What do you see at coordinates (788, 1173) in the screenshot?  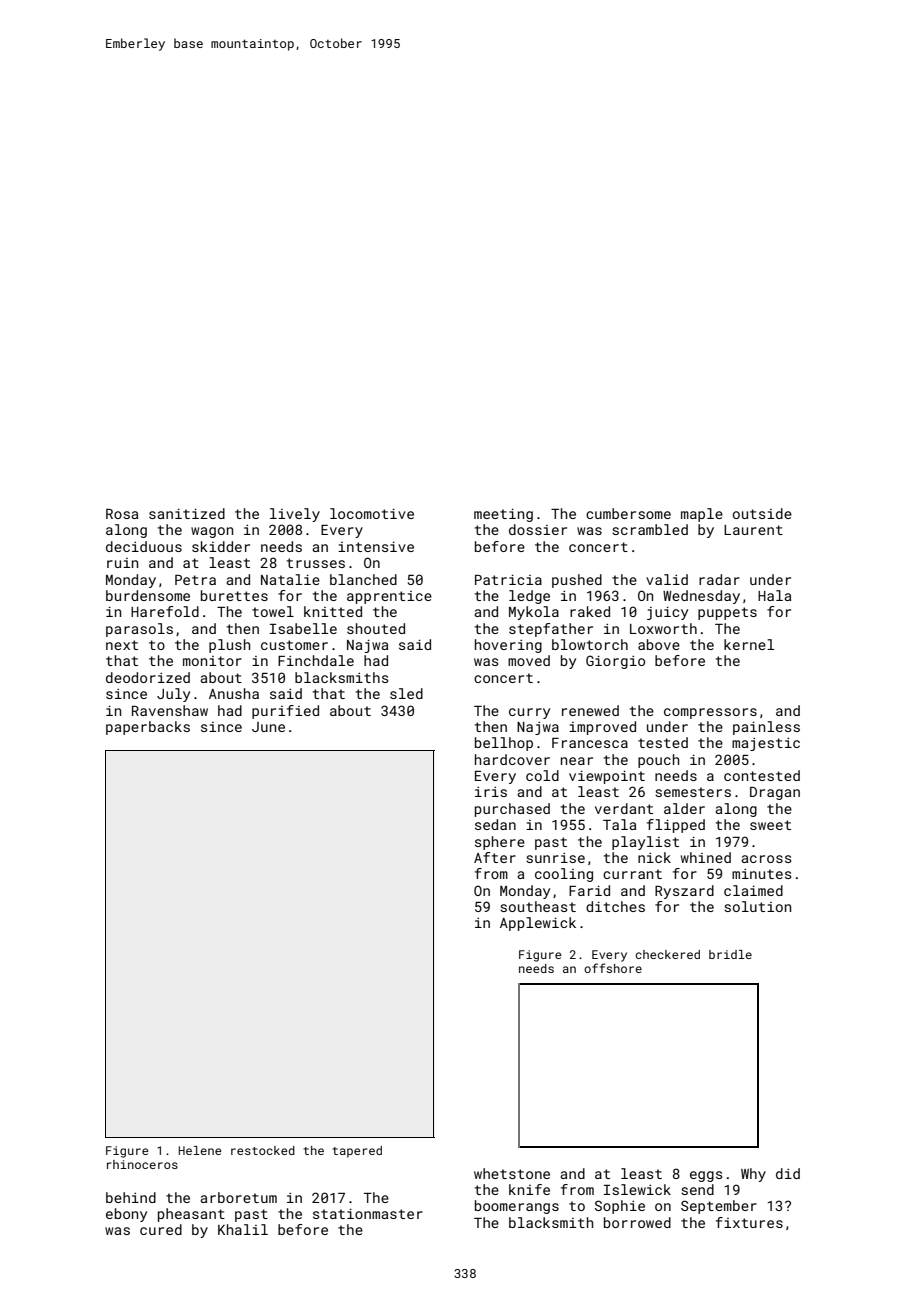 I see `did` at bounding box center [788, 1173].
